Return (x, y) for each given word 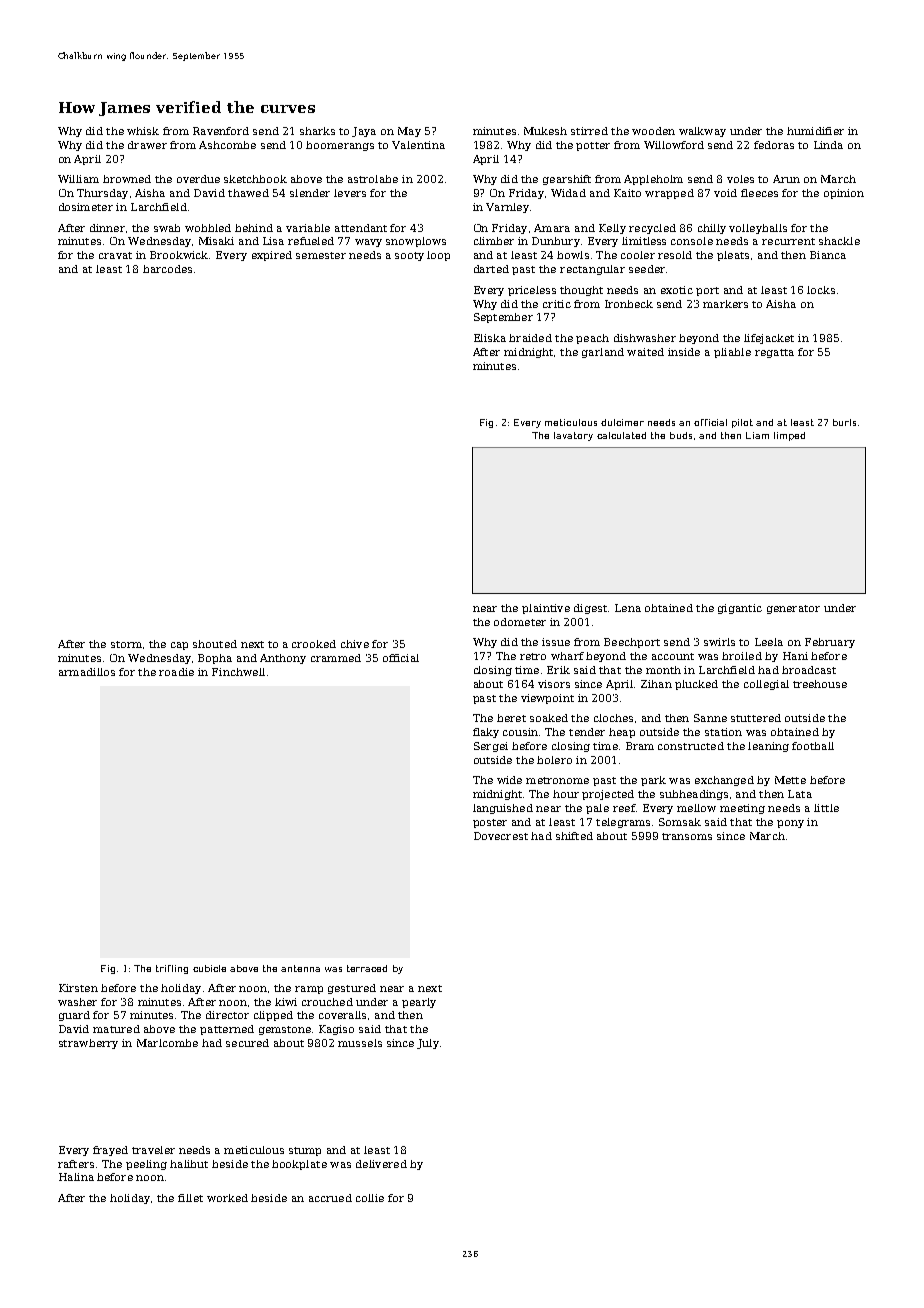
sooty (409, 256)
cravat (115, 255)
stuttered (756, 718)
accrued (330, 1198)
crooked (314, 644)
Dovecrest (501, 836)
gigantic (740, 609)
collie (370, 1198)
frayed (110, 1151)
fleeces (759, 193)
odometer (520, 622)
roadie (176, 672)
